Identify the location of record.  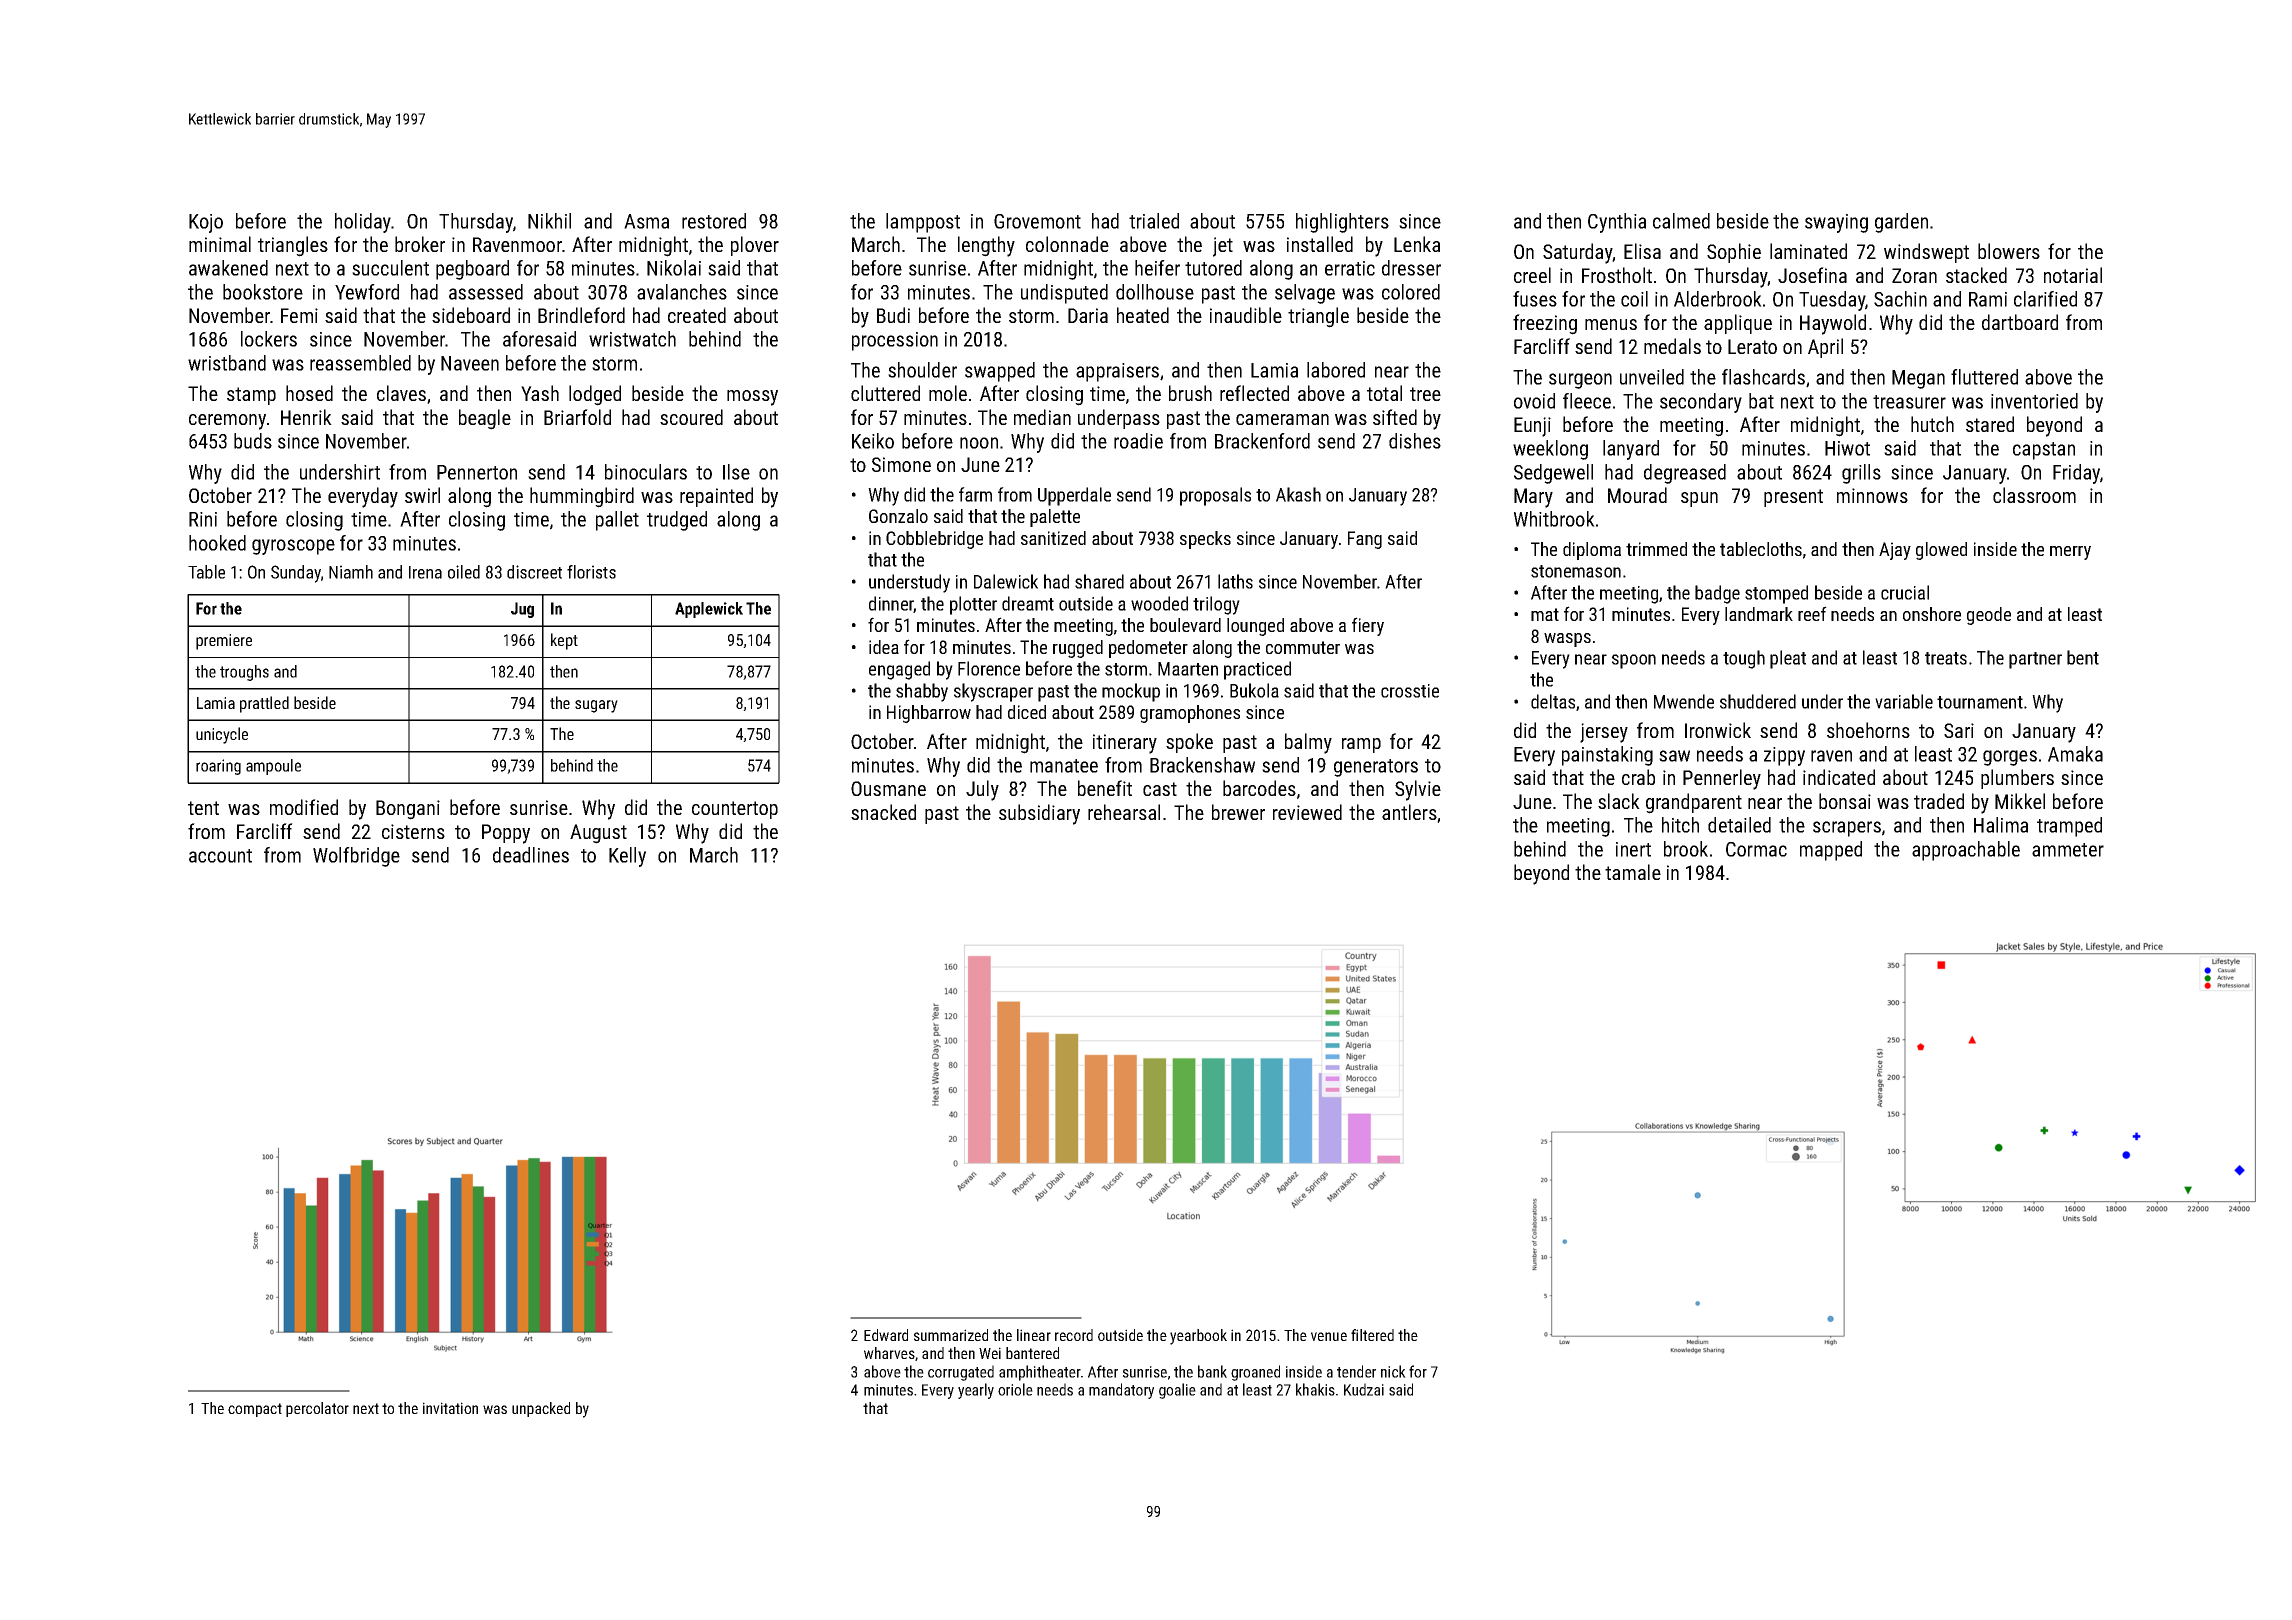
(1074, 1335).
